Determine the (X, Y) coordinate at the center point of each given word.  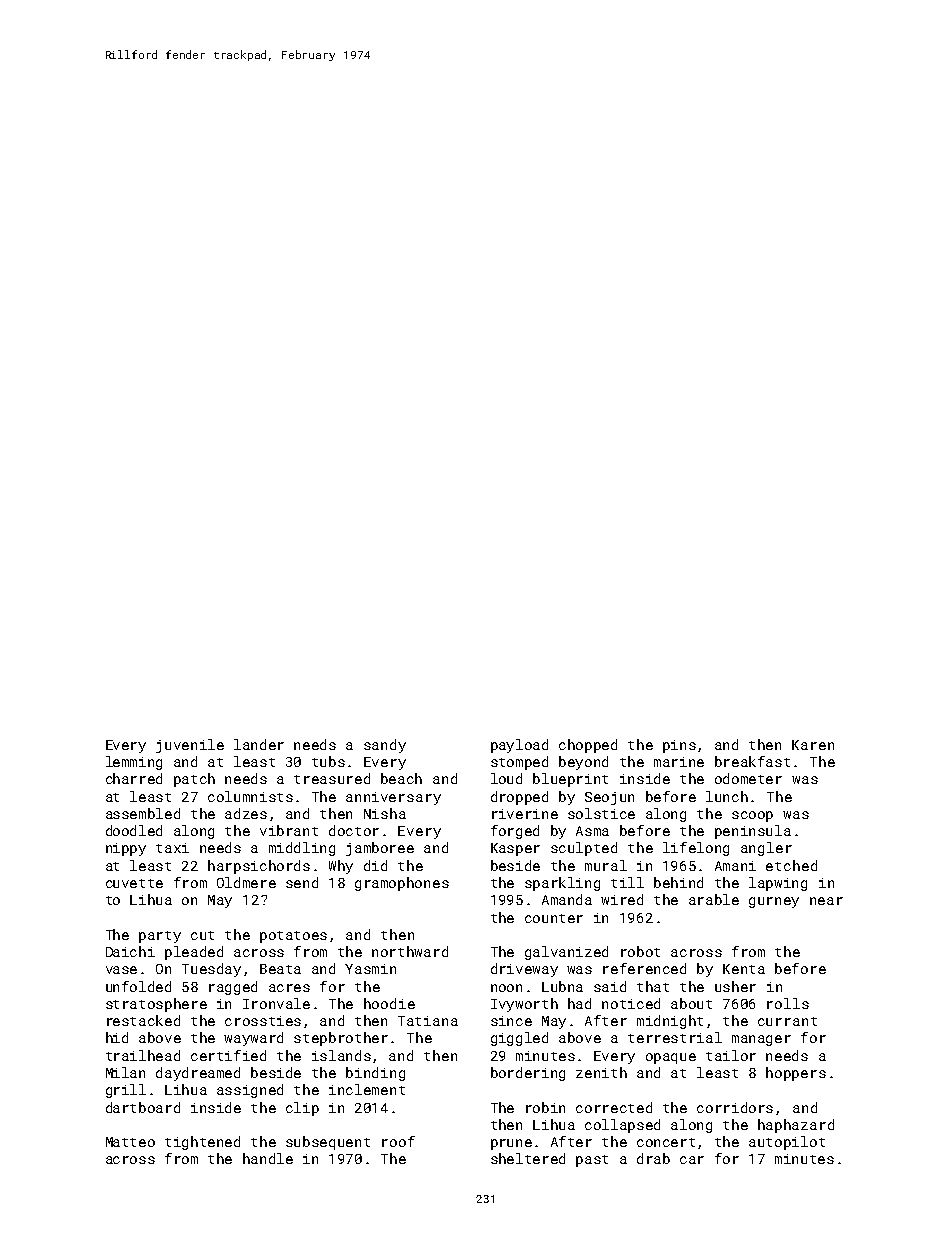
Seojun (609, 798)
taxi (172, 848)
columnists (250, 796)
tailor (731, 1055)
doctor (354, 830)
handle (268, 1158)
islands (341, 1055)
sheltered (528, 1158)
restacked (143, 1020)
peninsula (753, 832)
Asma (592, 831)
